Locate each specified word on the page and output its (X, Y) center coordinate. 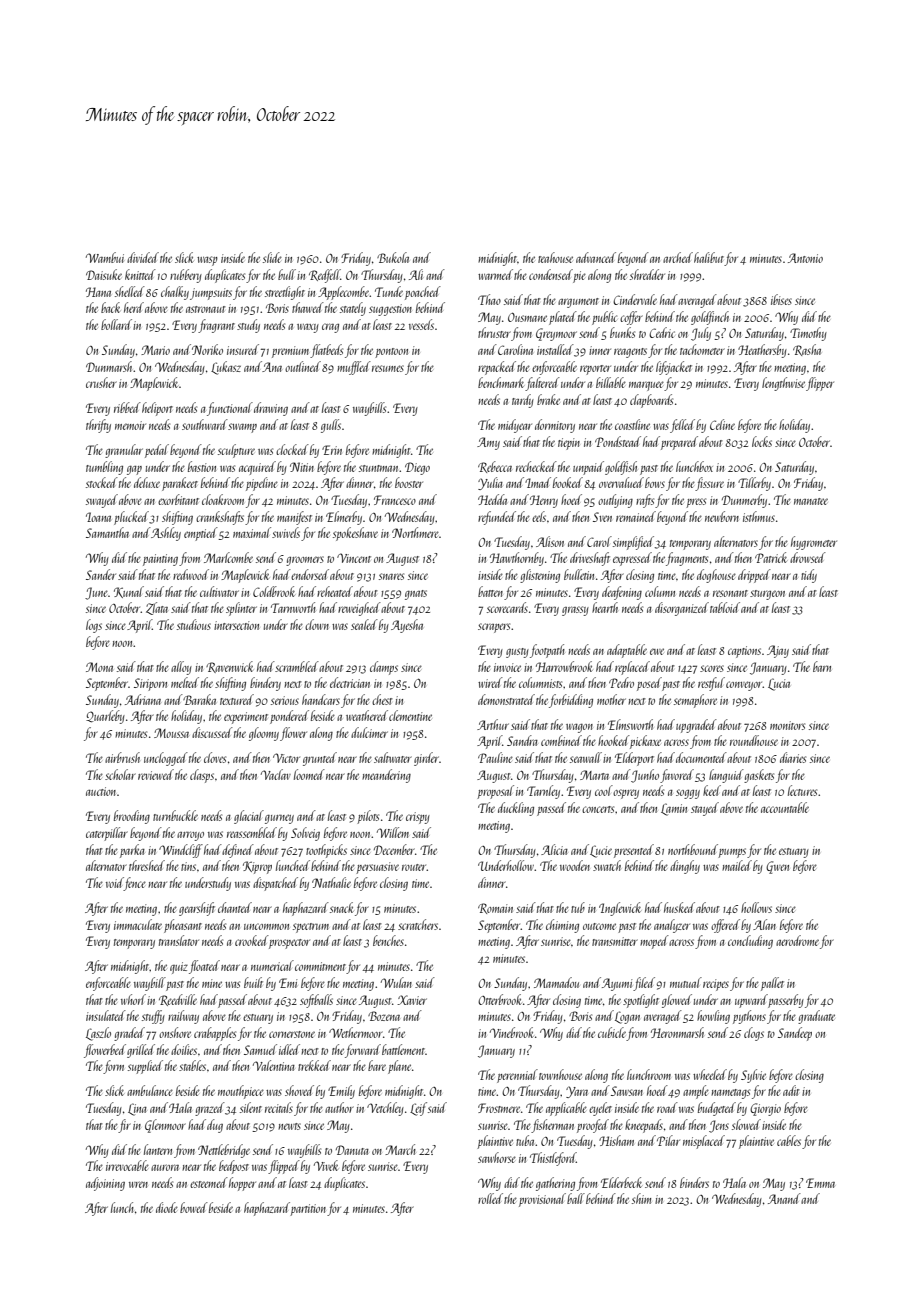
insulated (106, 1015)
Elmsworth (630, 724)
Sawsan (627, 1091)
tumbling (104, 468)
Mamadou (556, 982)
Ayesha (407, 626)
